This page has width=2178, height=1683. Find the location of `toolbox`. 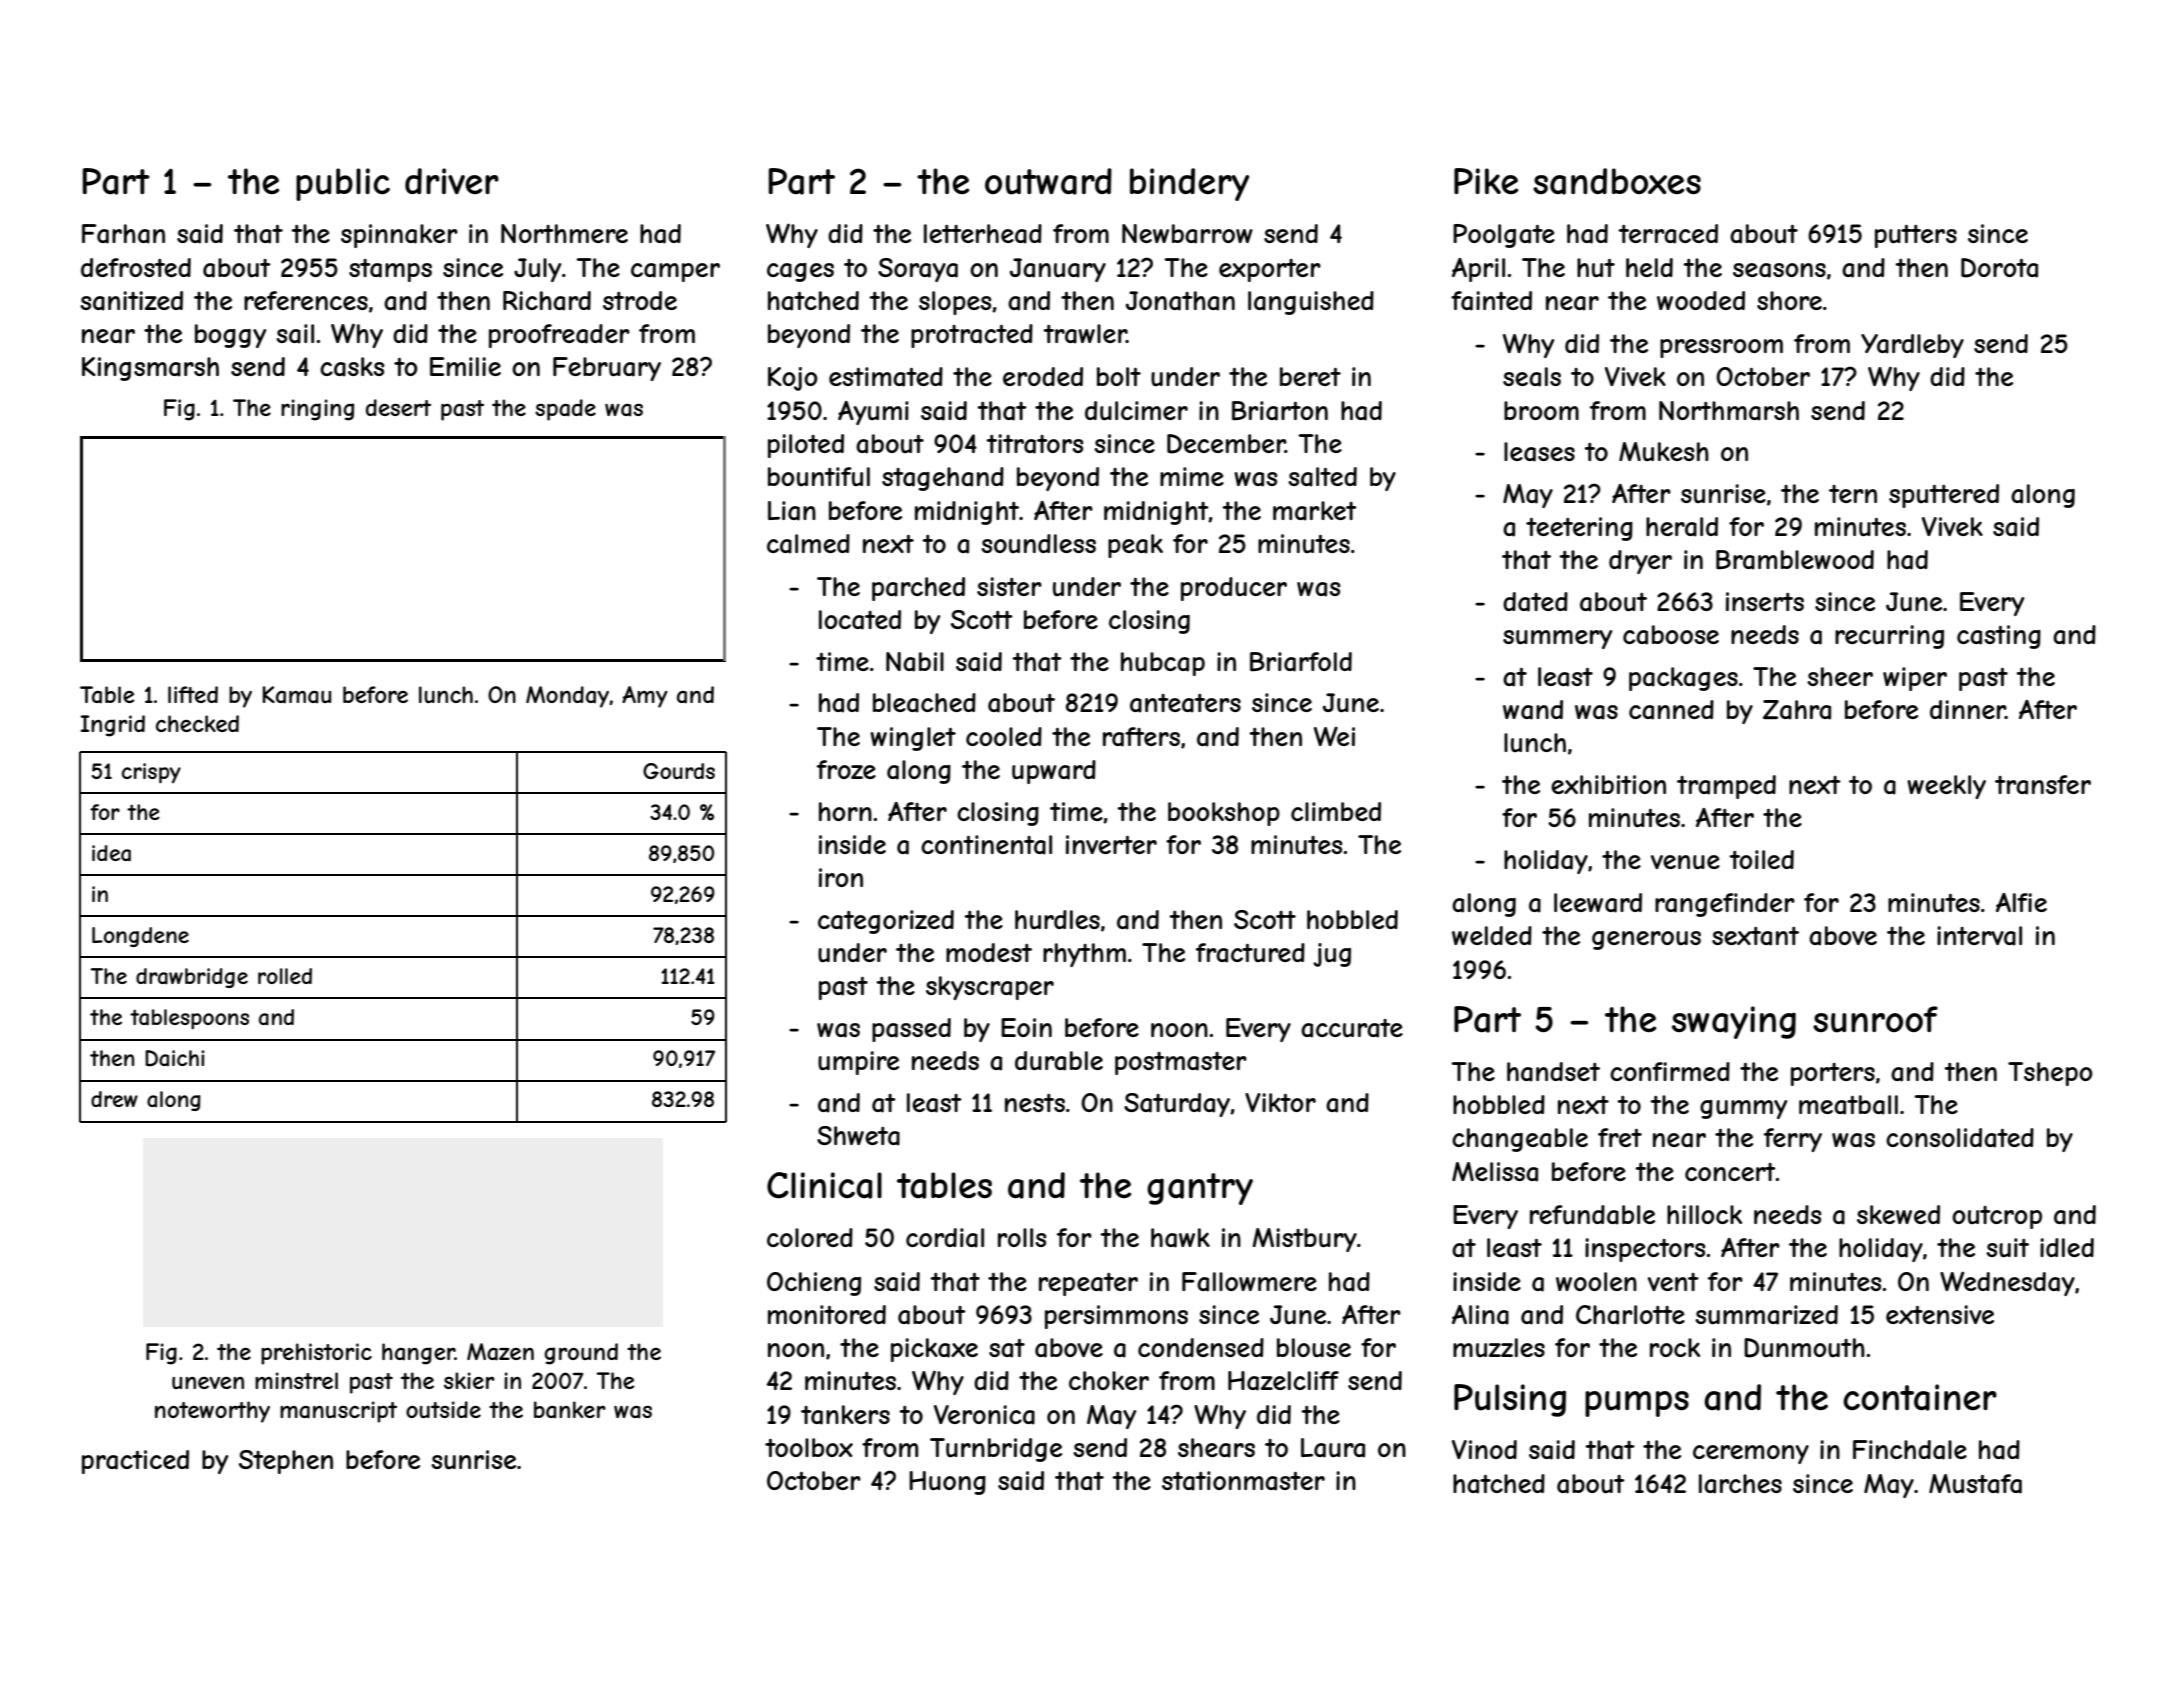

toolbox is located at coordinates (809, 1447).
